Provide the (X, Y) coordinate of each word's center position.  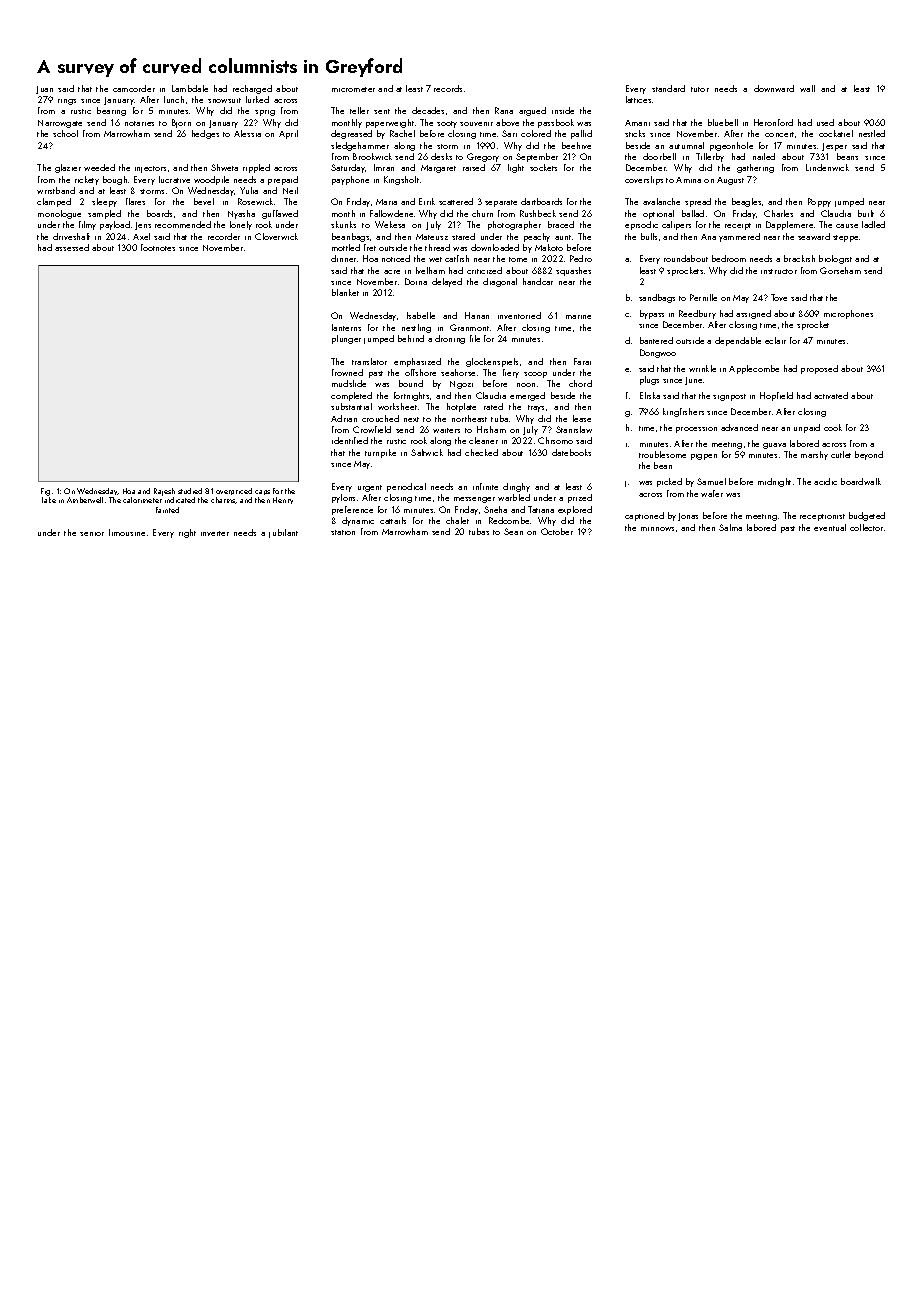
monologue (59, 214)
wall (807, 88)
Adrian (344, 418)
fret (370, 247)
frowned (347, 372)
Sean (513, 531)
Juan (44, 90)
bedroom (729, 258)
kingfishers (683, 412)
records (448, 88)
